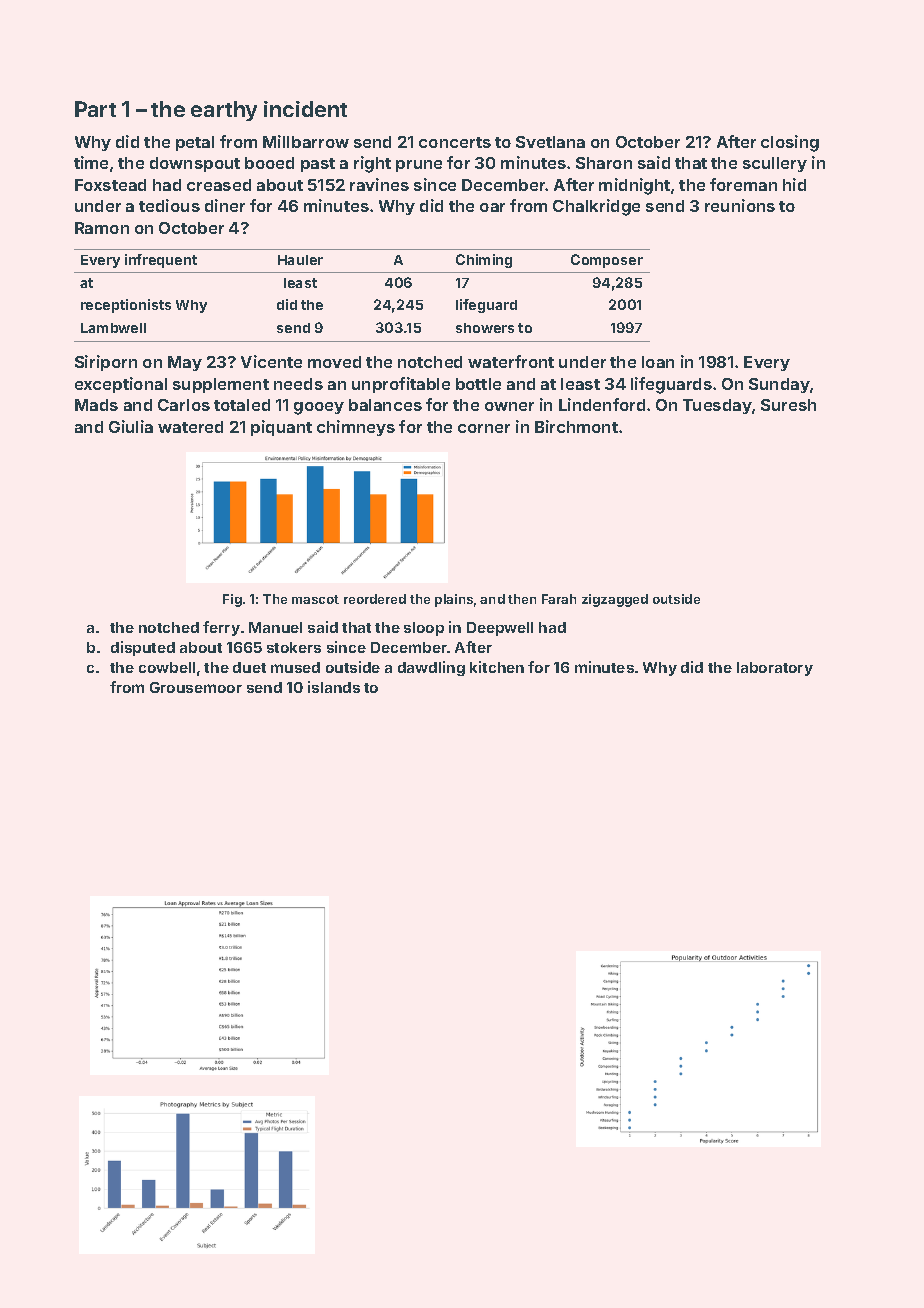 This screenshot has width=924, height=1308. What do you see at coordinates (305, 109) in the screenshot?
I see `incident` at bounding box center [305, 109].
